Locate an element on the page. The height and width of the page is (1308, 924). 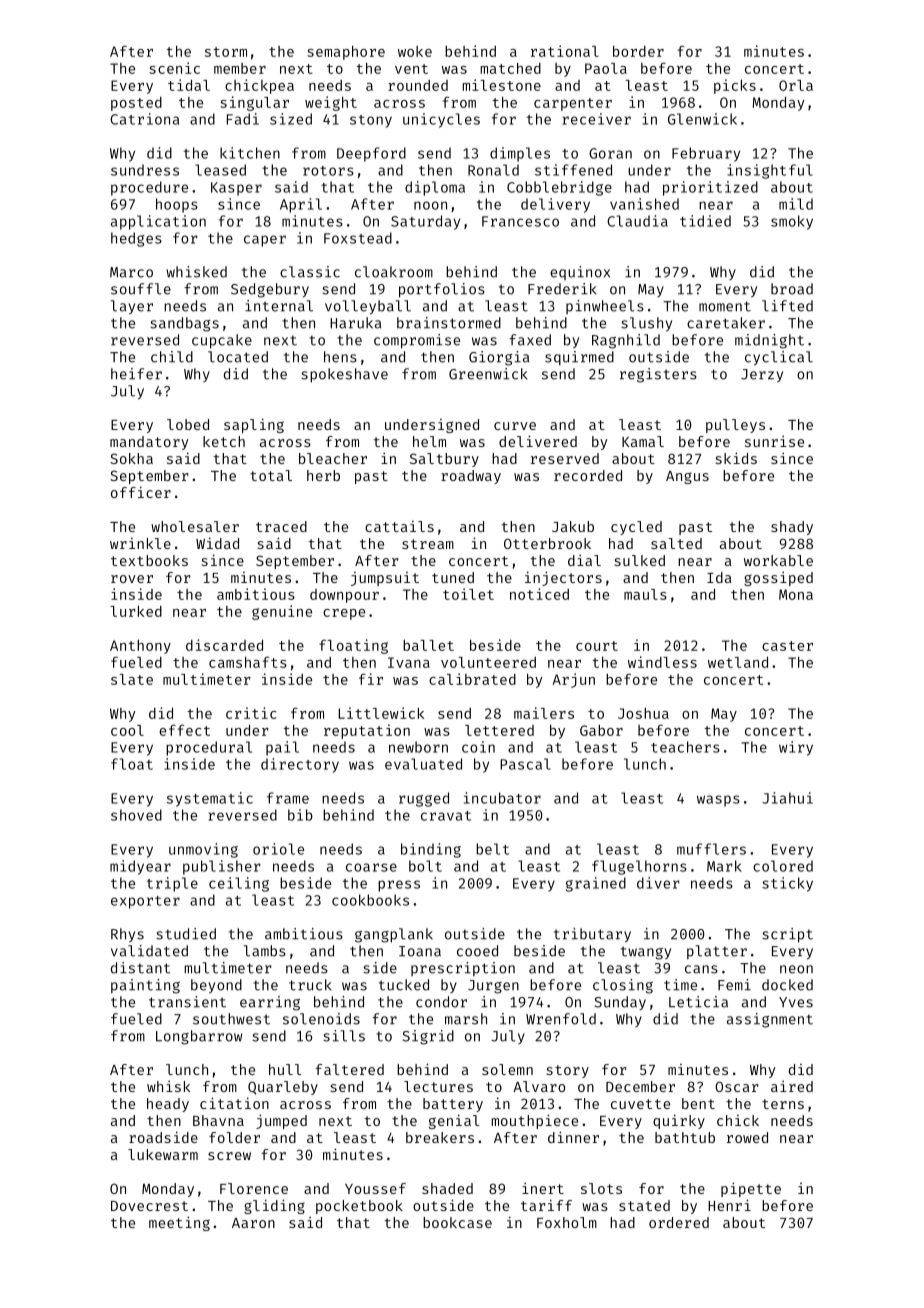
Francesco is located at coordinates (520, 221).
